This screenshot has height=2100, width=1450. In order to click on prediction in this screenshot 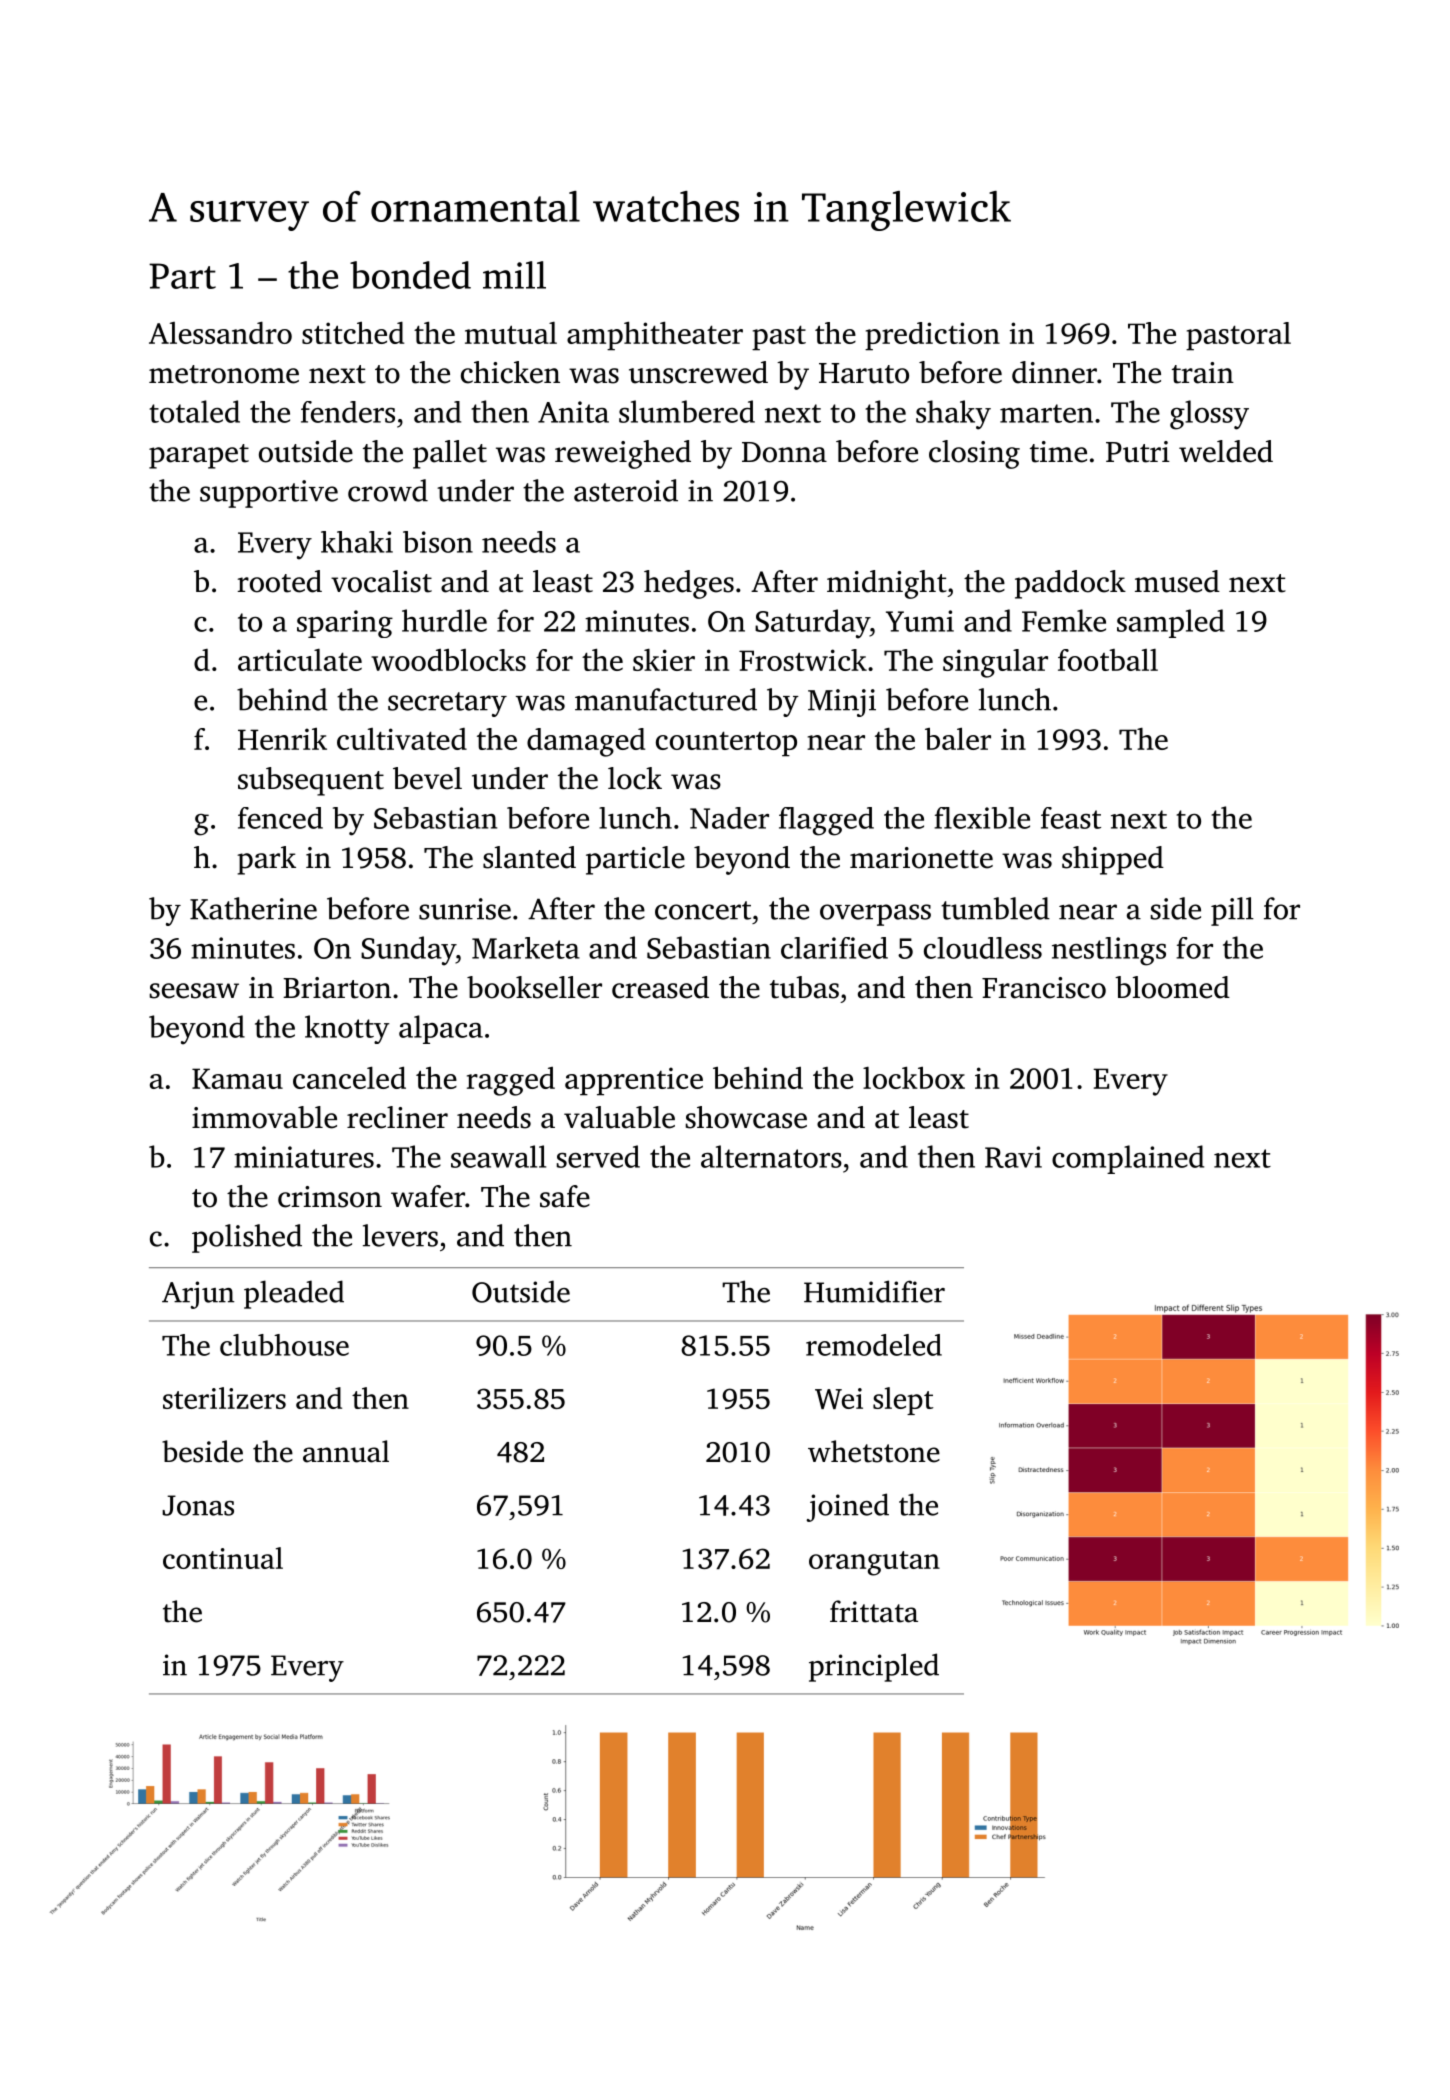, I will do `click(932, 336)`.
